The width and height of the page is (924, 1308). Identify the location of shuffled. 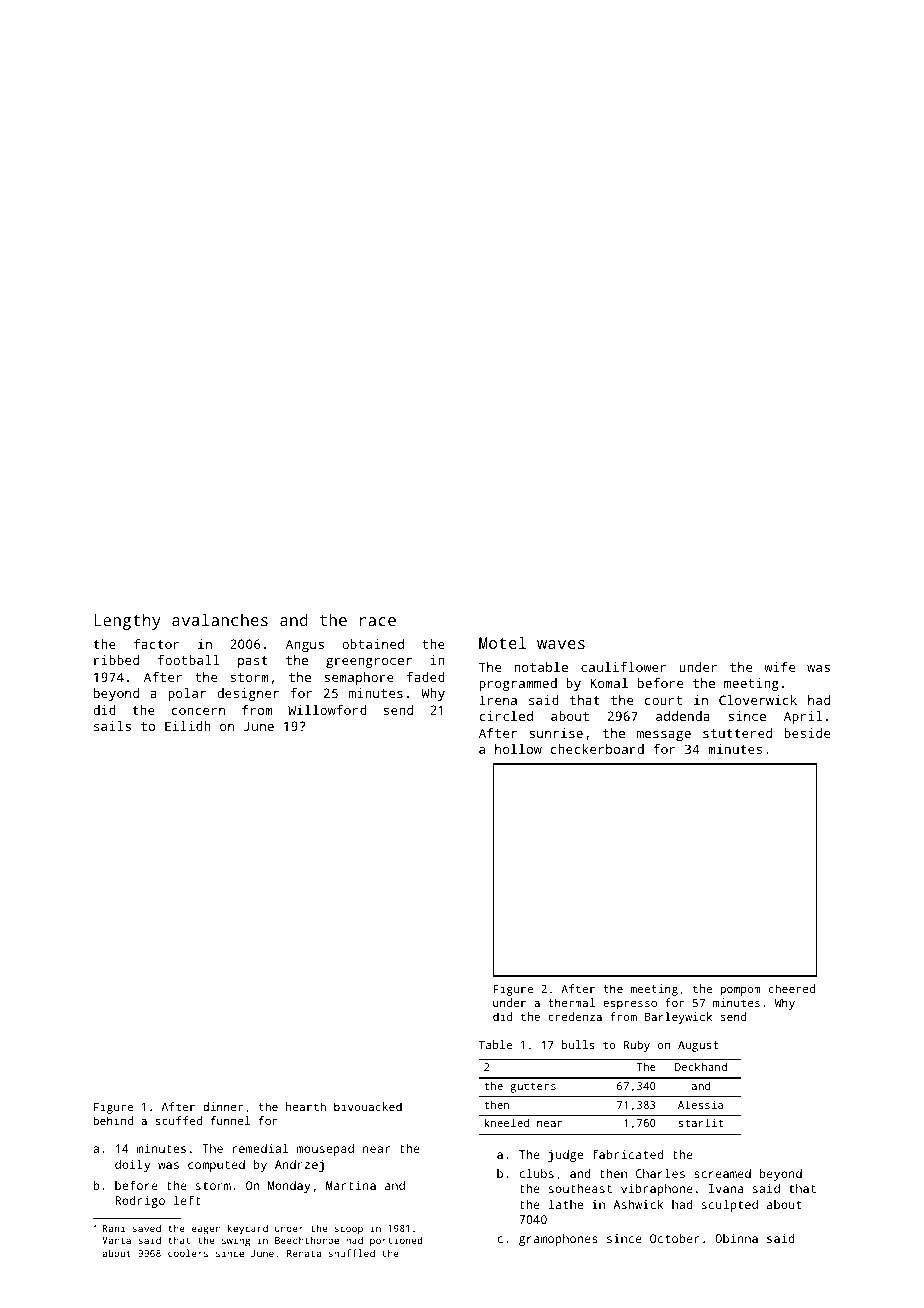
(352, 1253).
